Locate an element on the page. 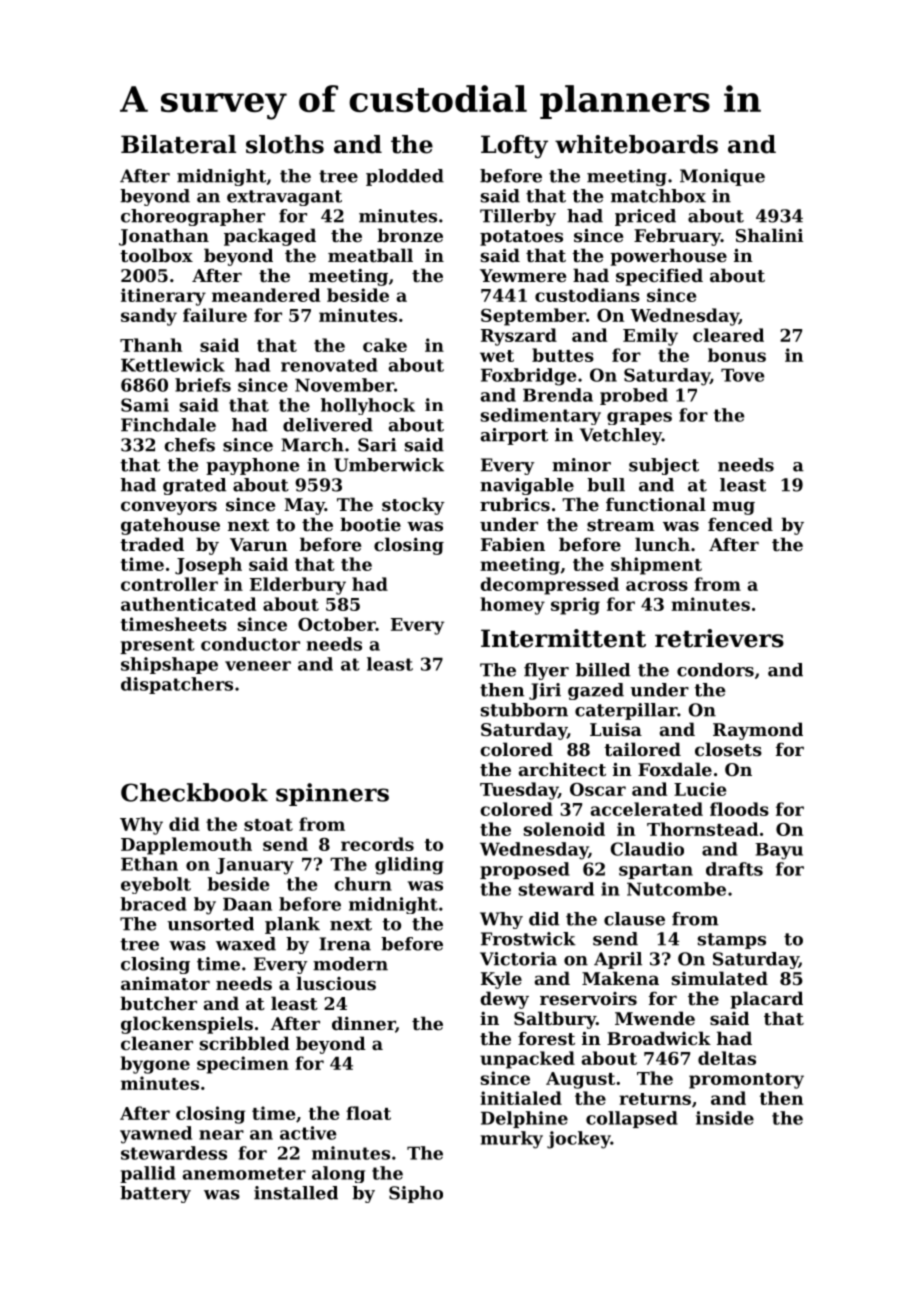  bonus is located at coordinates (737, 355).
